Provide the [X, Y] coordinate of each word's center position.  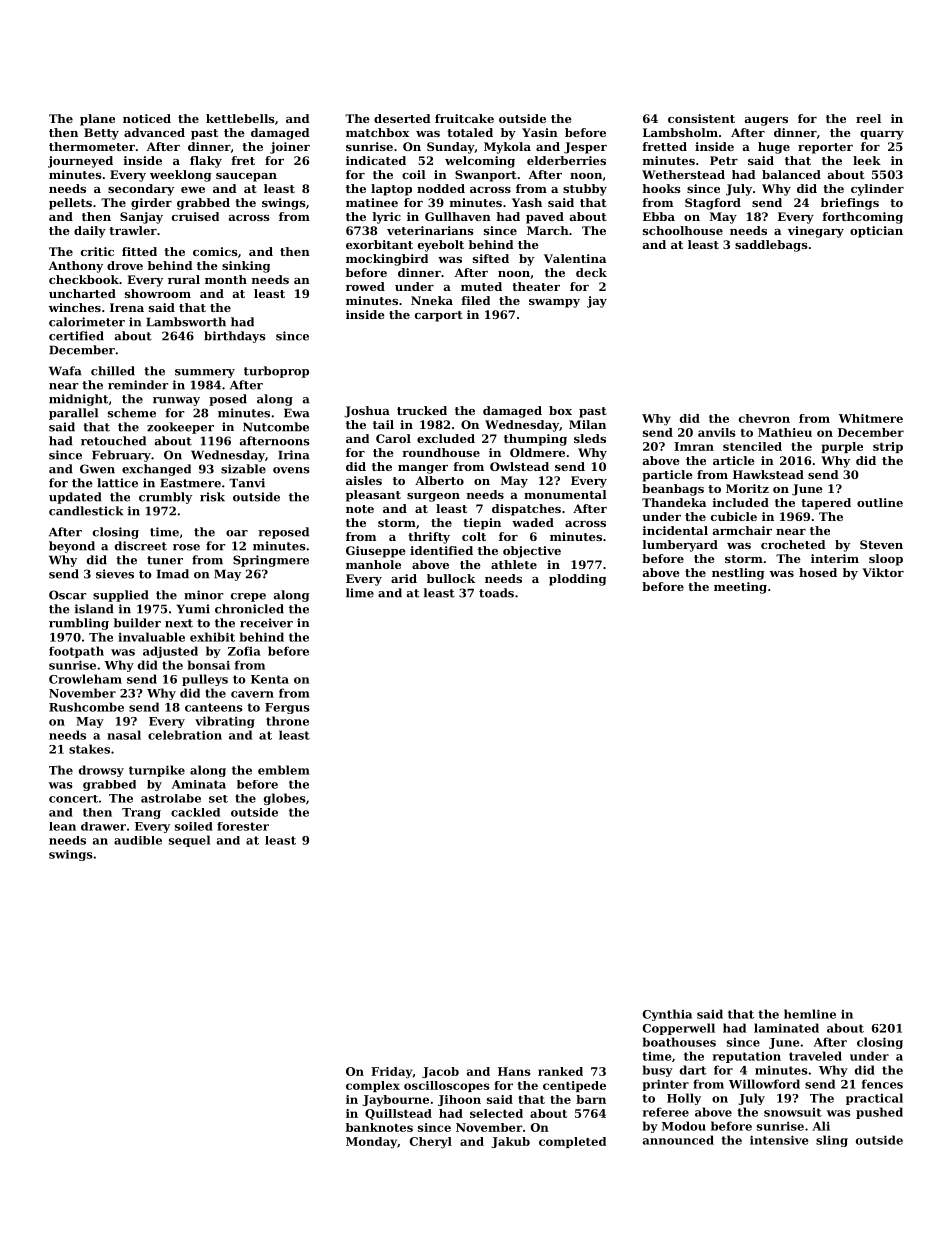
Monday [371, 1143]
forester [243, 826]
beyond [72, 547]
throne [287, 721]
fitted [139, 251]
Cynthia [667, 1015]
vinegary [816, 232]
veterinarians [430, 230]
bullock [451, 578]
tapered [826, 504]
